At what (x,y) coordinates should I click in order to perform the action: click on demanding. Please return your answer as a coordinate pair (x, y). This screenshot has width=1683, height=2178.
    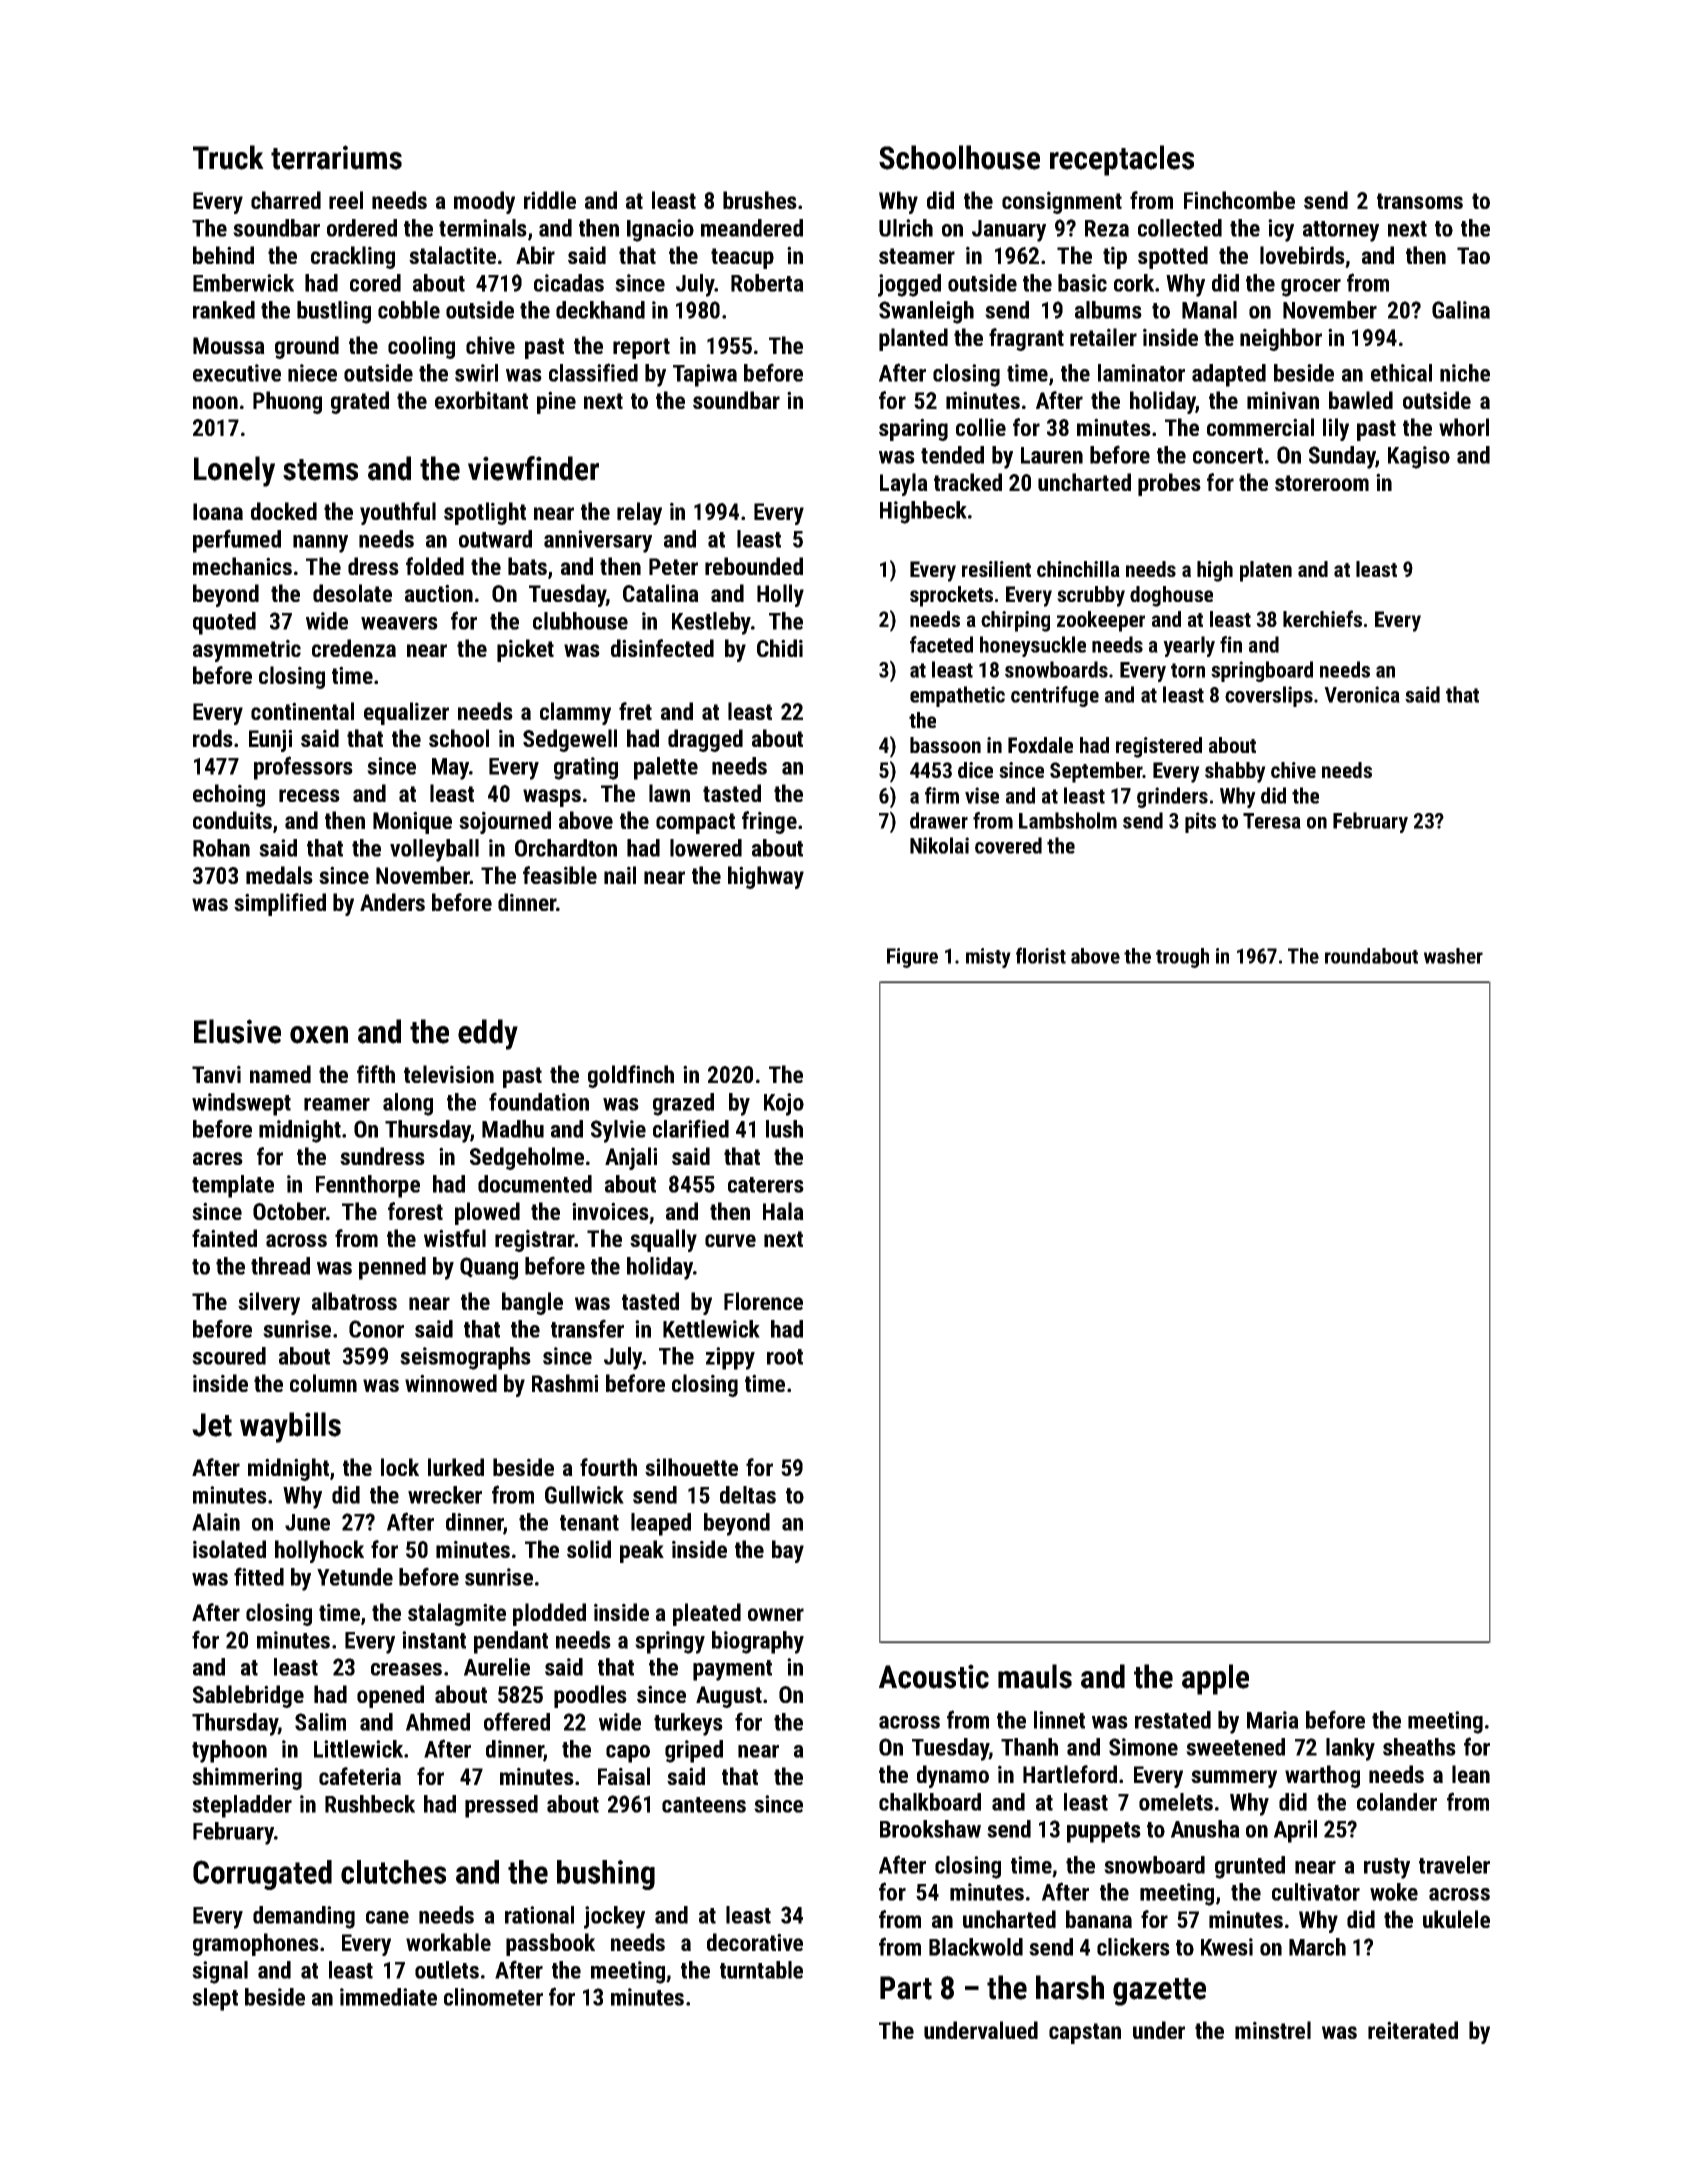
    Looking at the image, I should click on (304, 1917).
